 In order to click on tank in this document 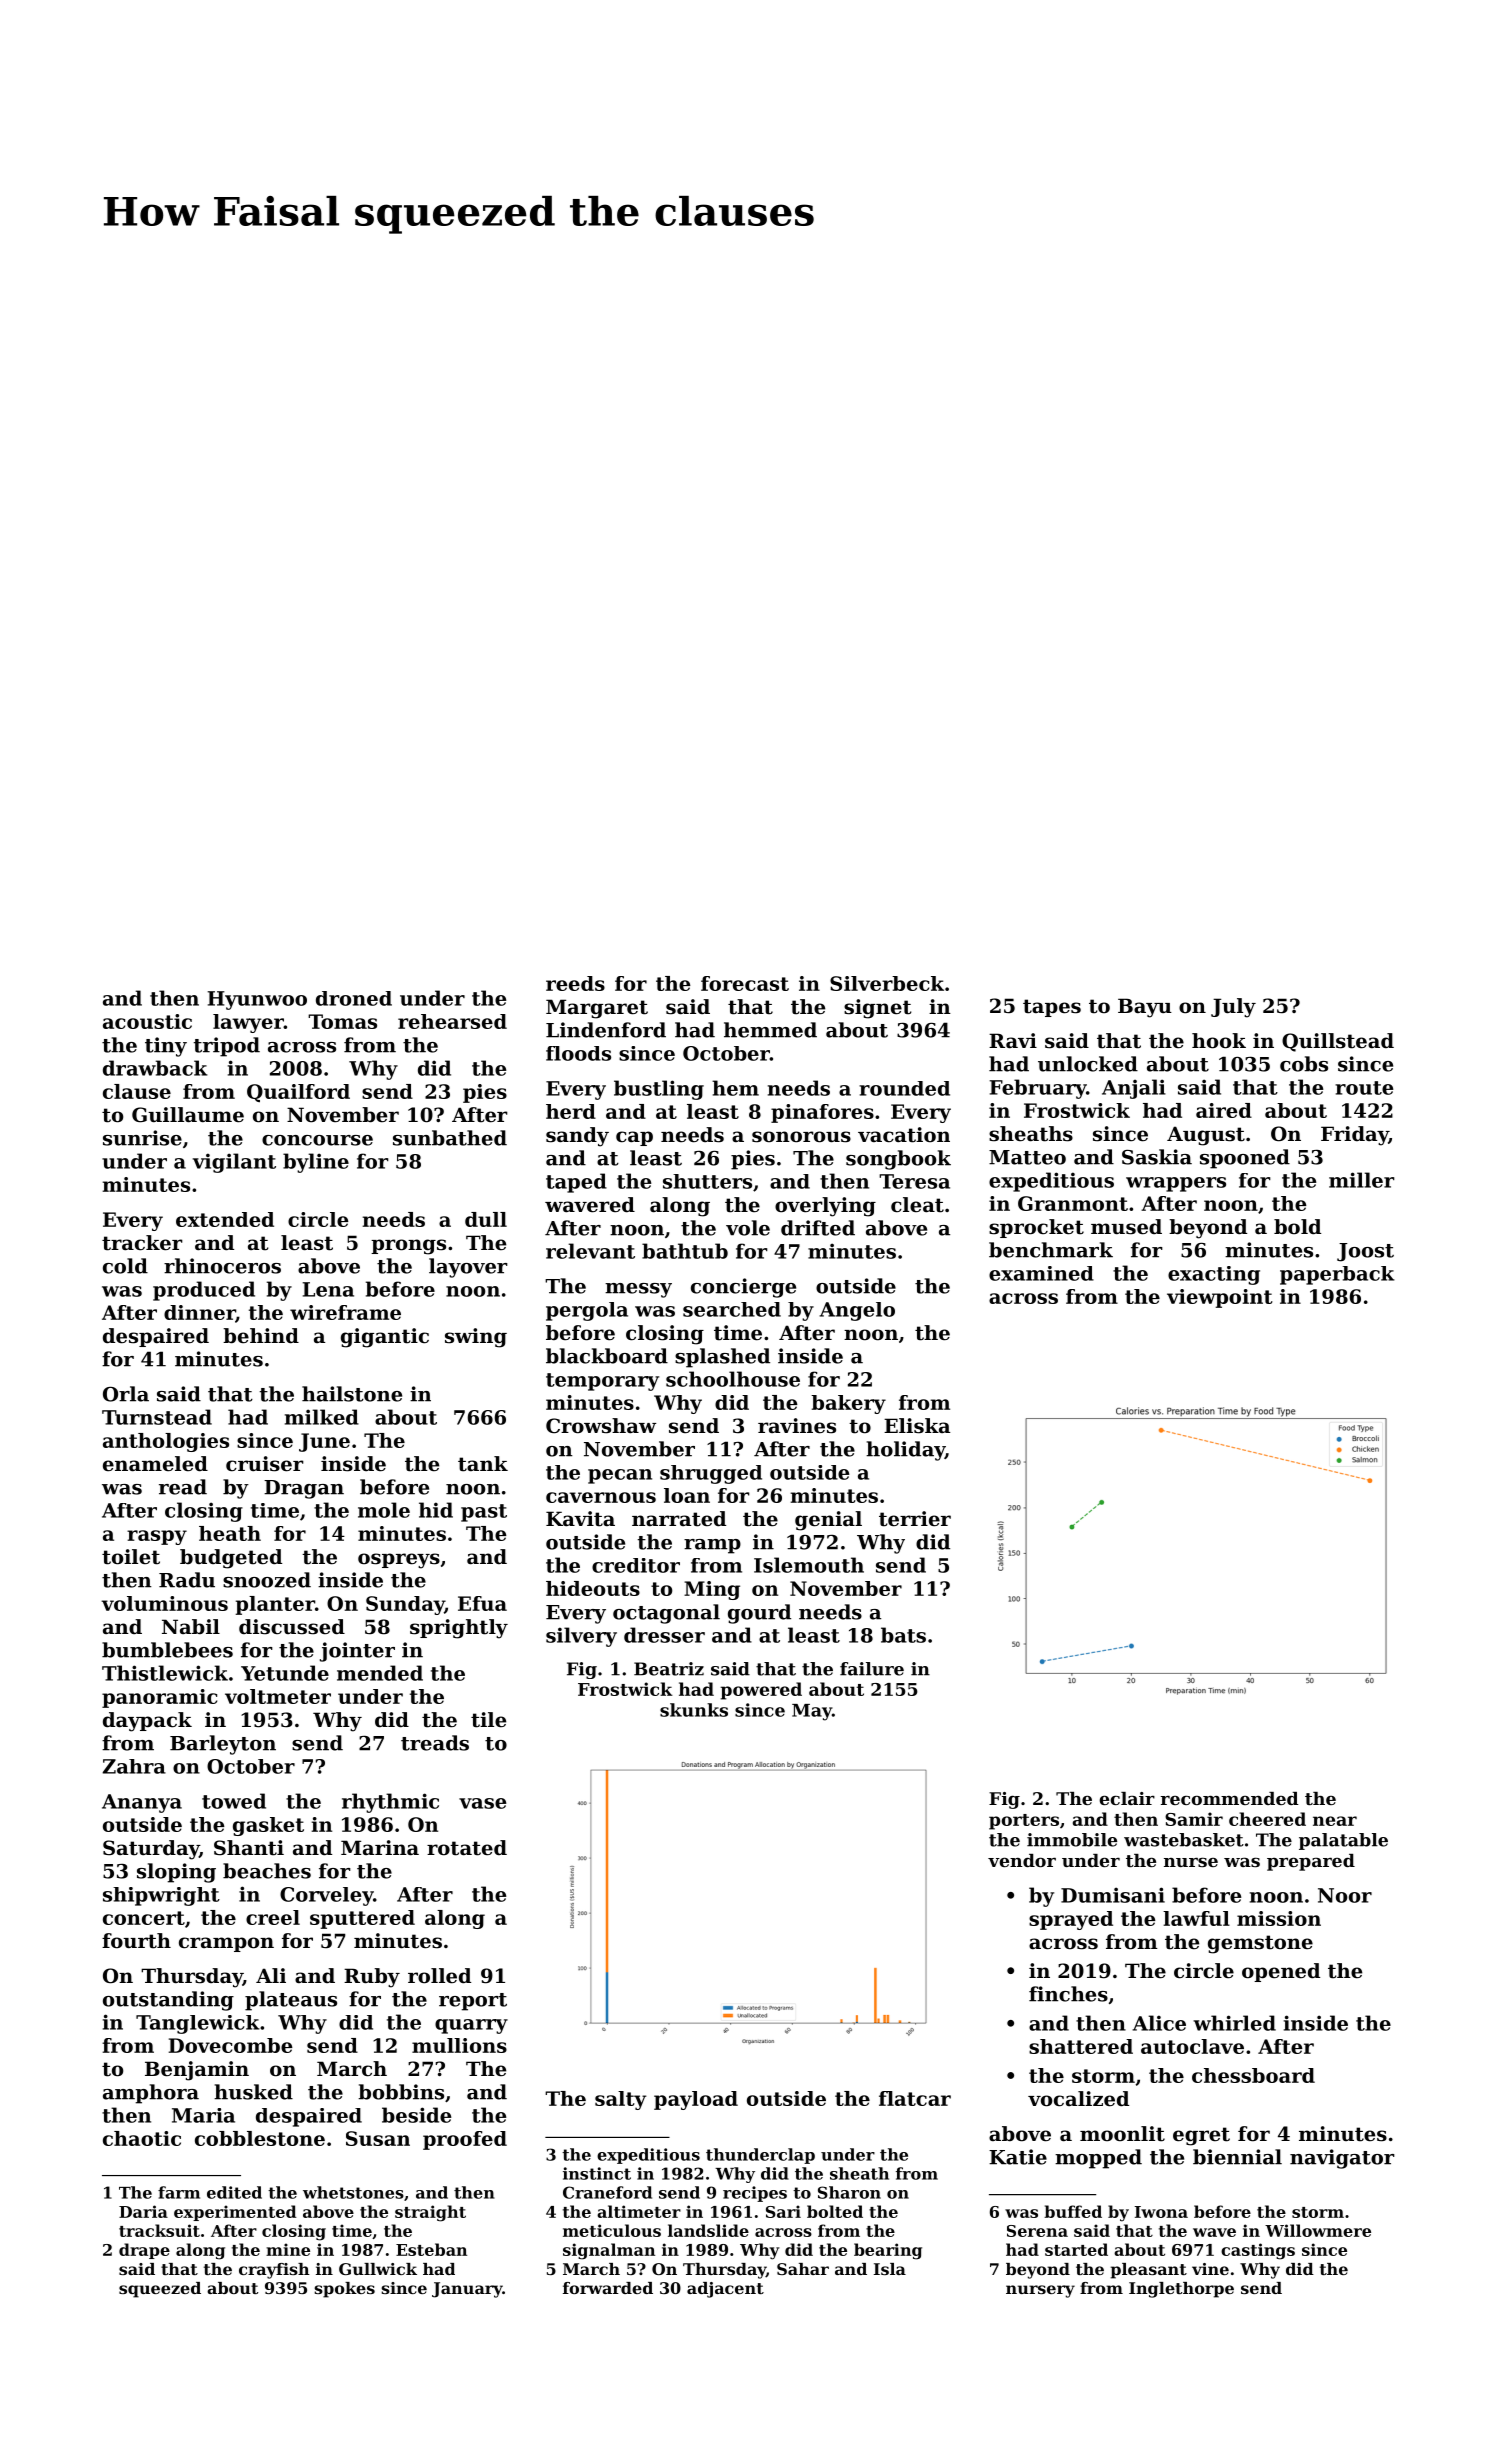, I will do `click(483, 1464)`.
